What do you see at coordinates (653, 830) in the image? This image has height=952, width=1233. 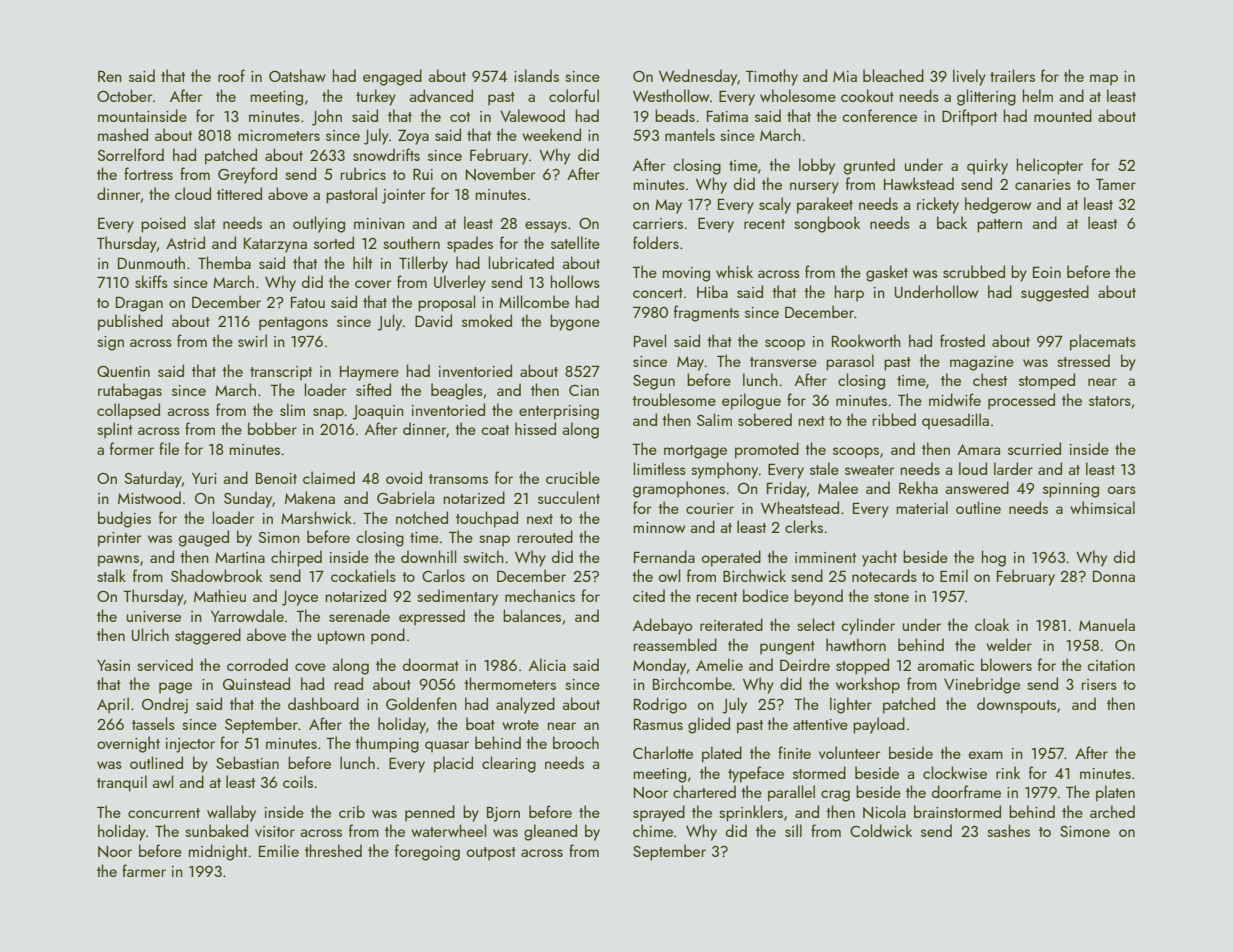 I see `chime` at bounding box center [653, 830].
